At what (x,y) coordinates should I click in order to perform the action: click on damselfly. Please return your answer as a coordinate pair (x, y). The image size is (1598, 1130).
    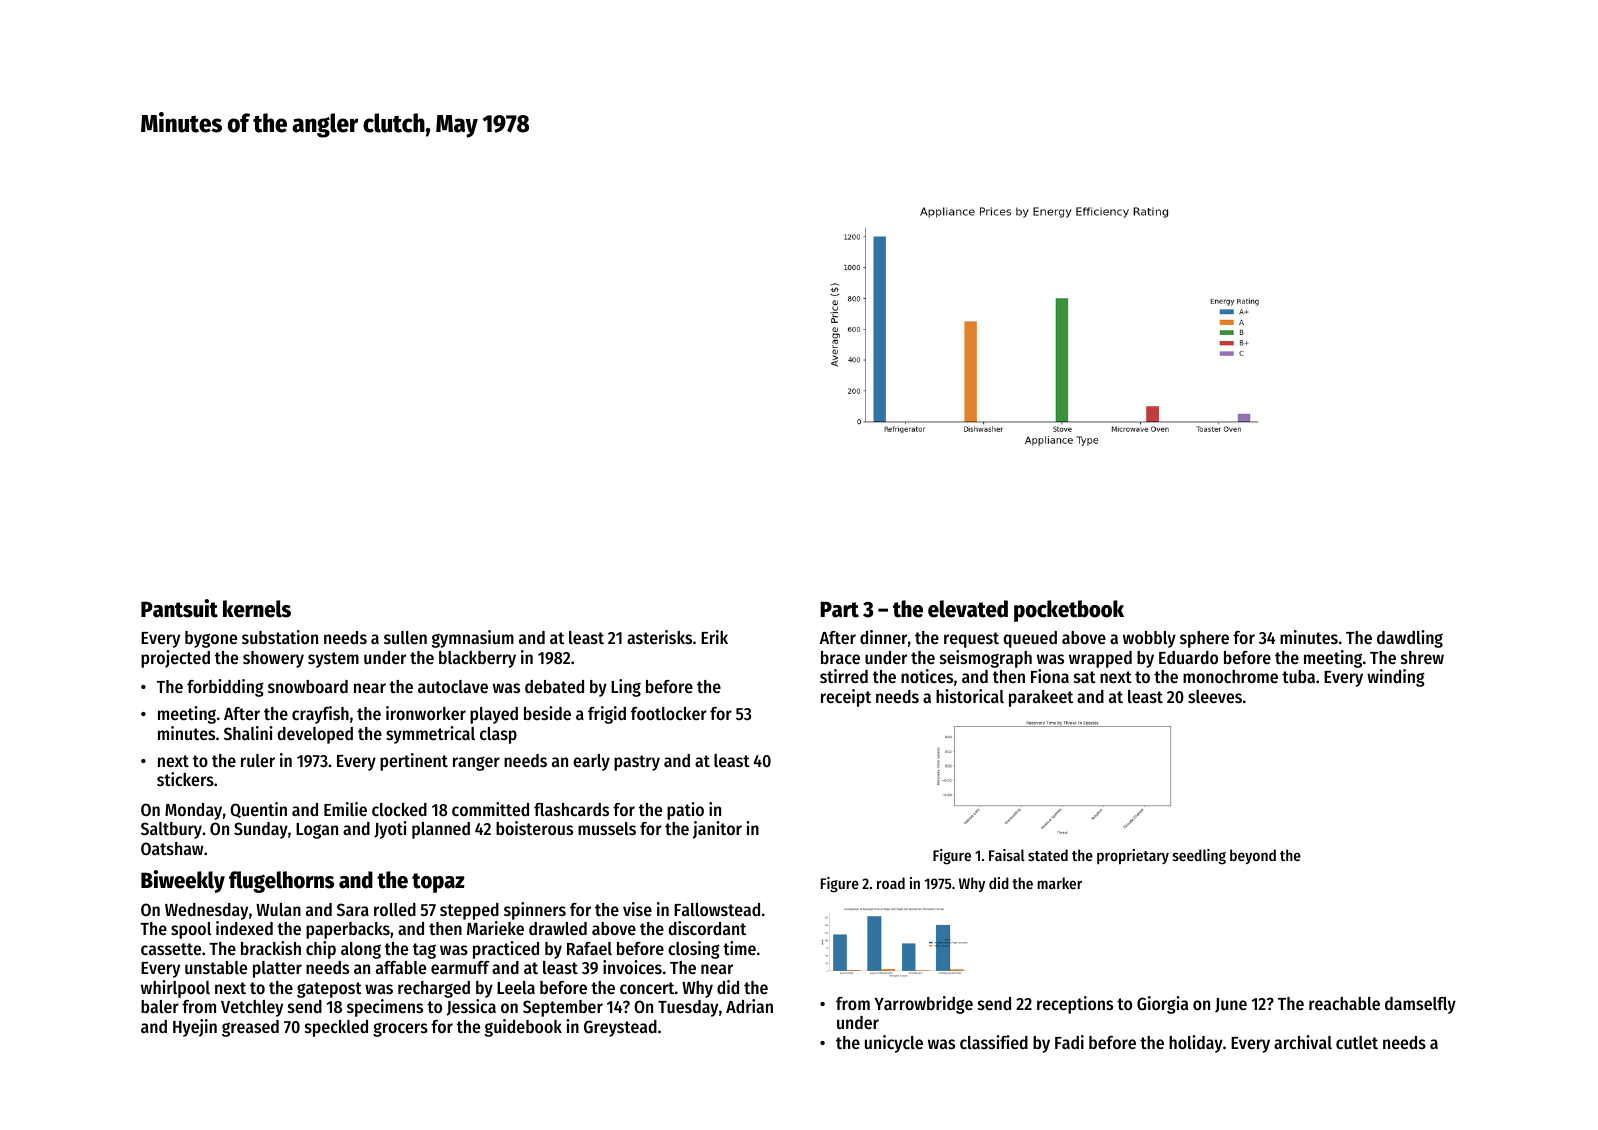
    Looking at the image, I should click on (1420, 1005).
